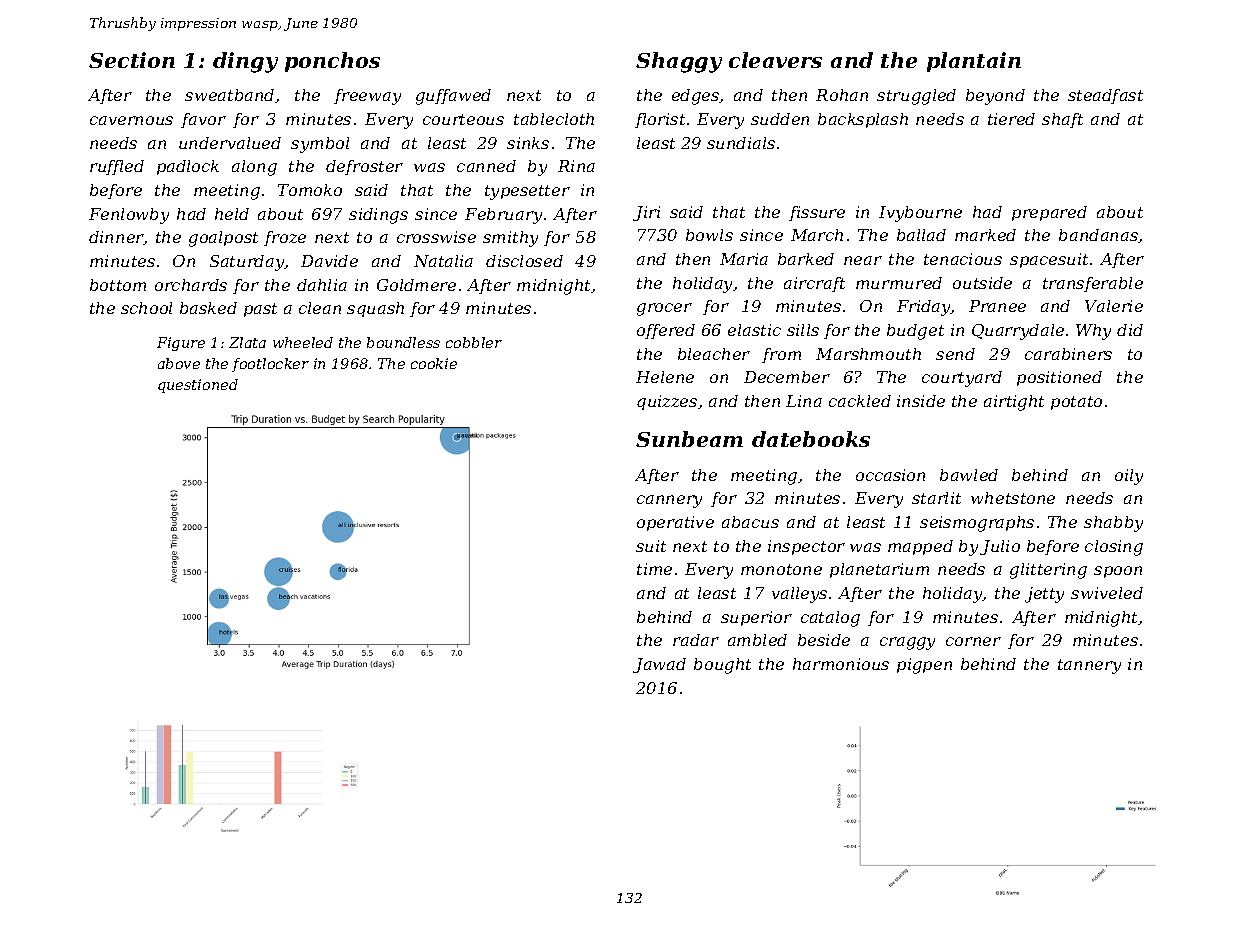  Describe the element at coordinates (659, 665) in the screenshot. I see `Jawad` at that location.
